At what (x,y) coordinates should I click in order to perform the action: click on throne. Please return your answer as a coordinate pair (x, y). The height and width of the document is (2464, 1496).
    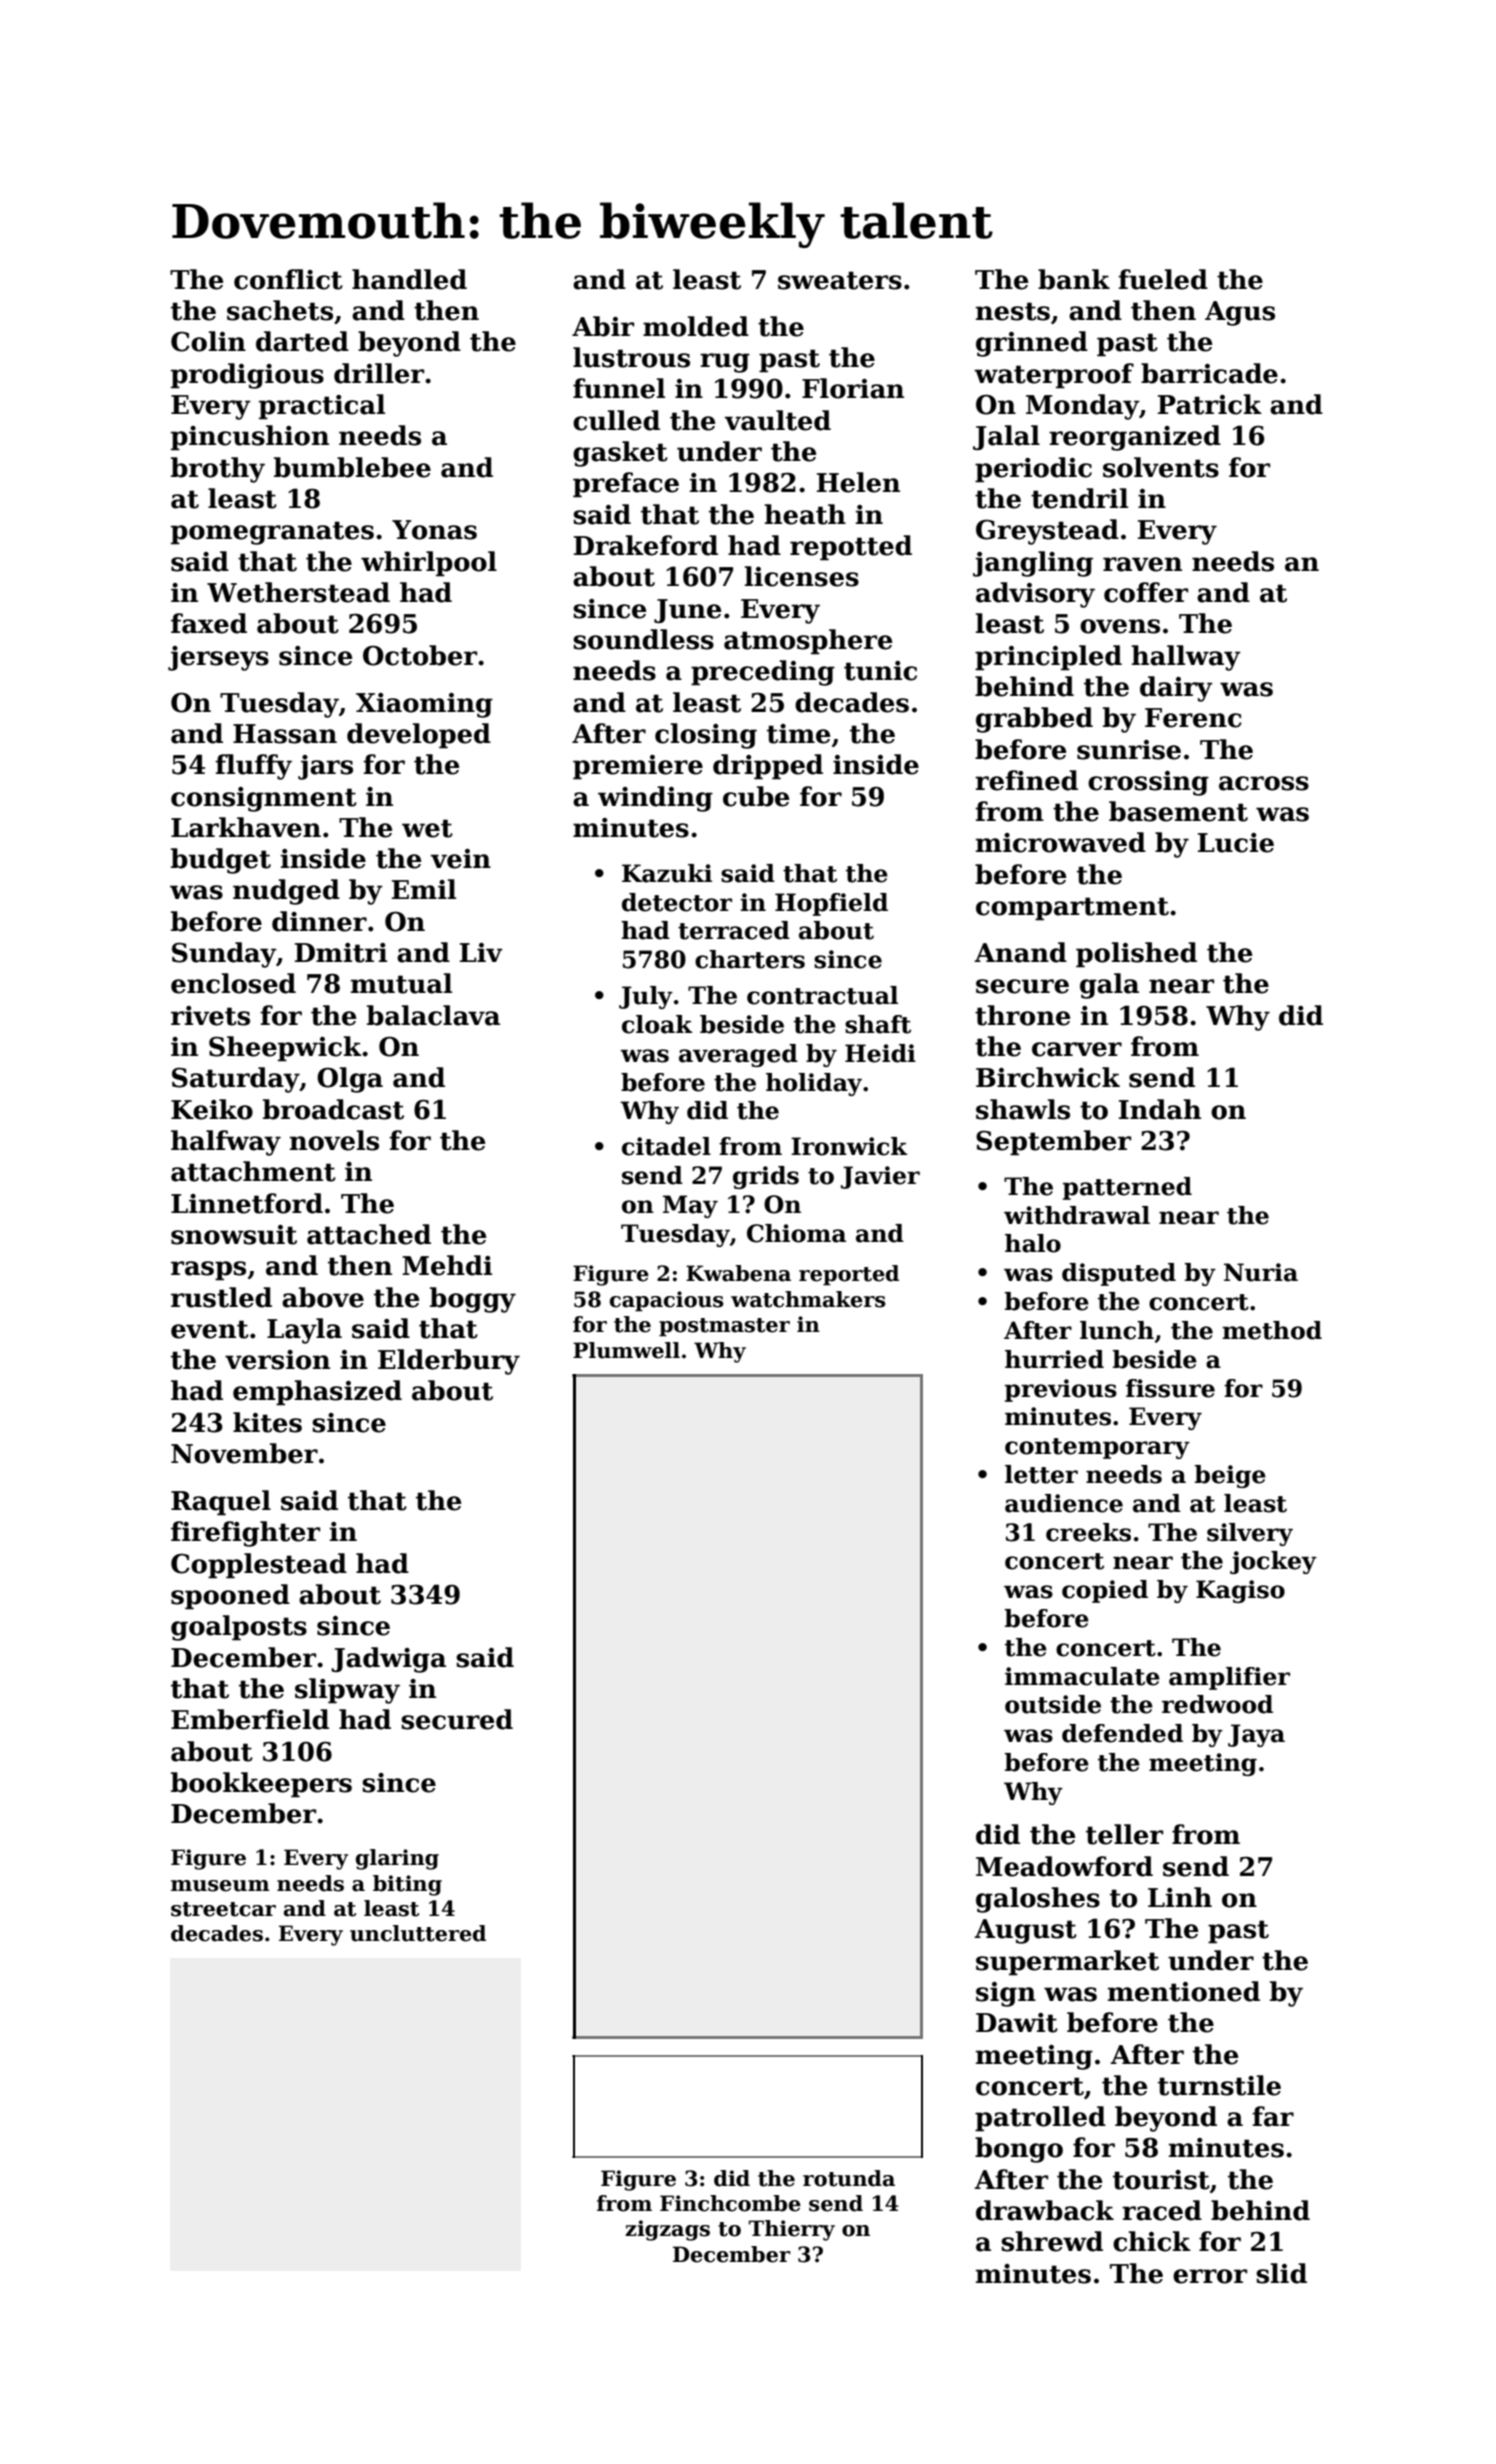
    Looking at the image, I should click on (1022, 1015).
